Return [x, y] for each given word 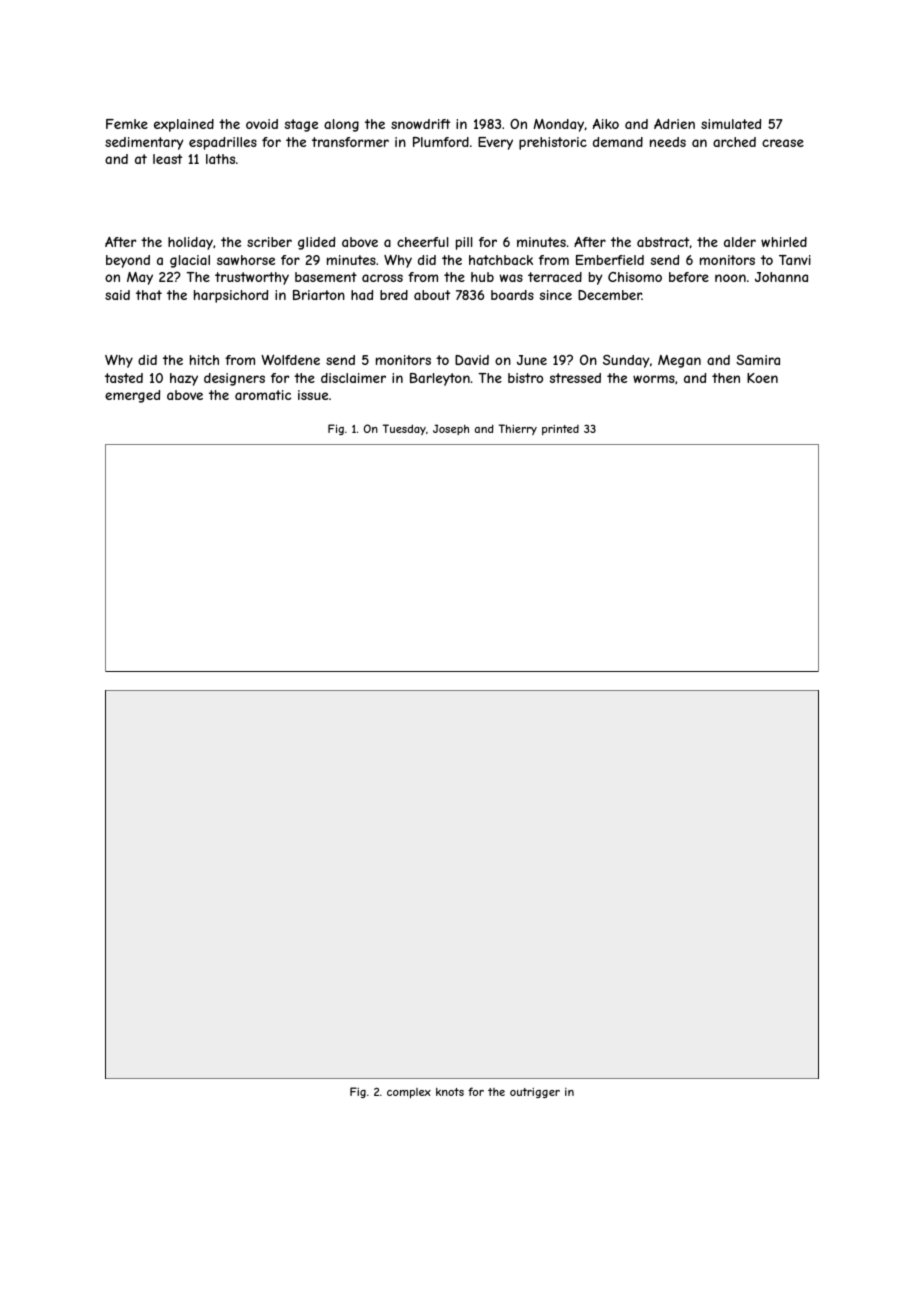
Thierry [518, 429]
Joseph [451, 429]
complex [409, 1093]
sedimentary [144, 143]
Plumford [441, 142]
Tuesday [404, 429]
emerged [132, 396]
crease [783, 143]
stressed [575, 378]
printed [560, 430]
